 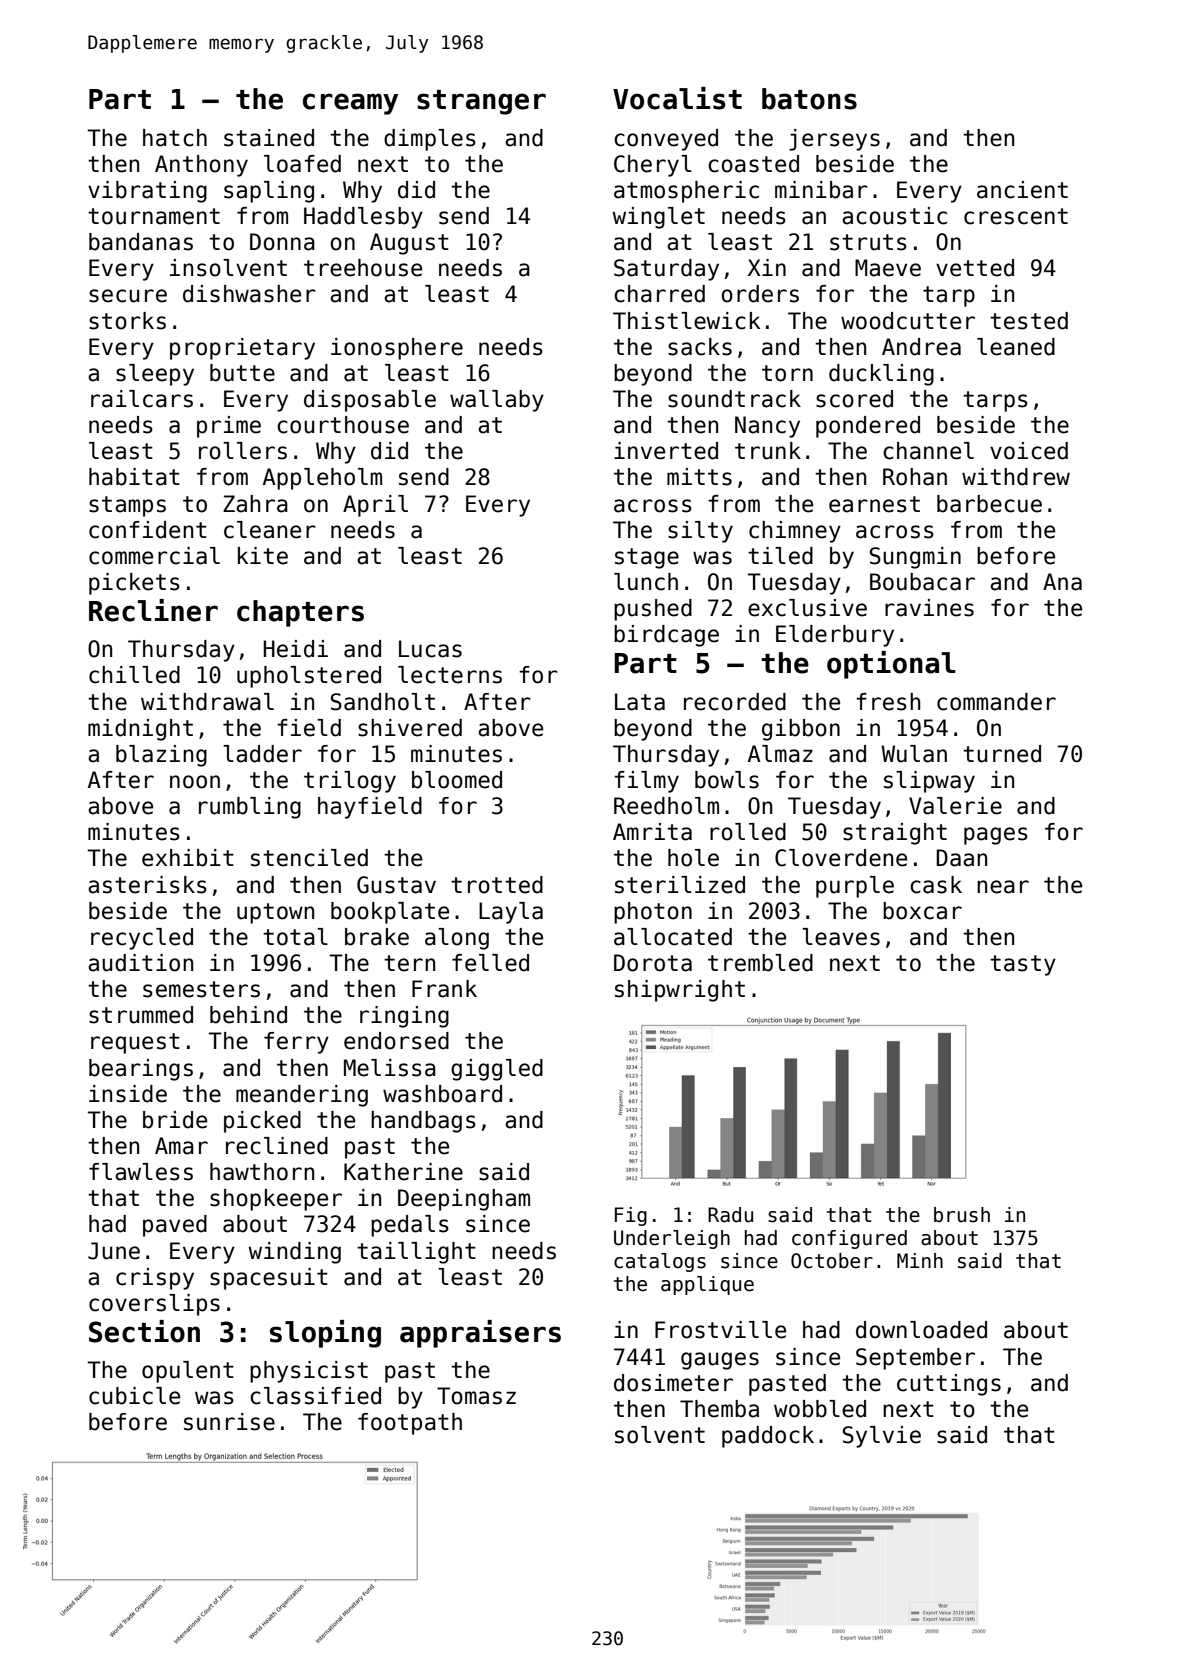 What do you see at coordinates (700, 347) in the screenshot?
I see `sacks` at bounding box center [700, 347].
